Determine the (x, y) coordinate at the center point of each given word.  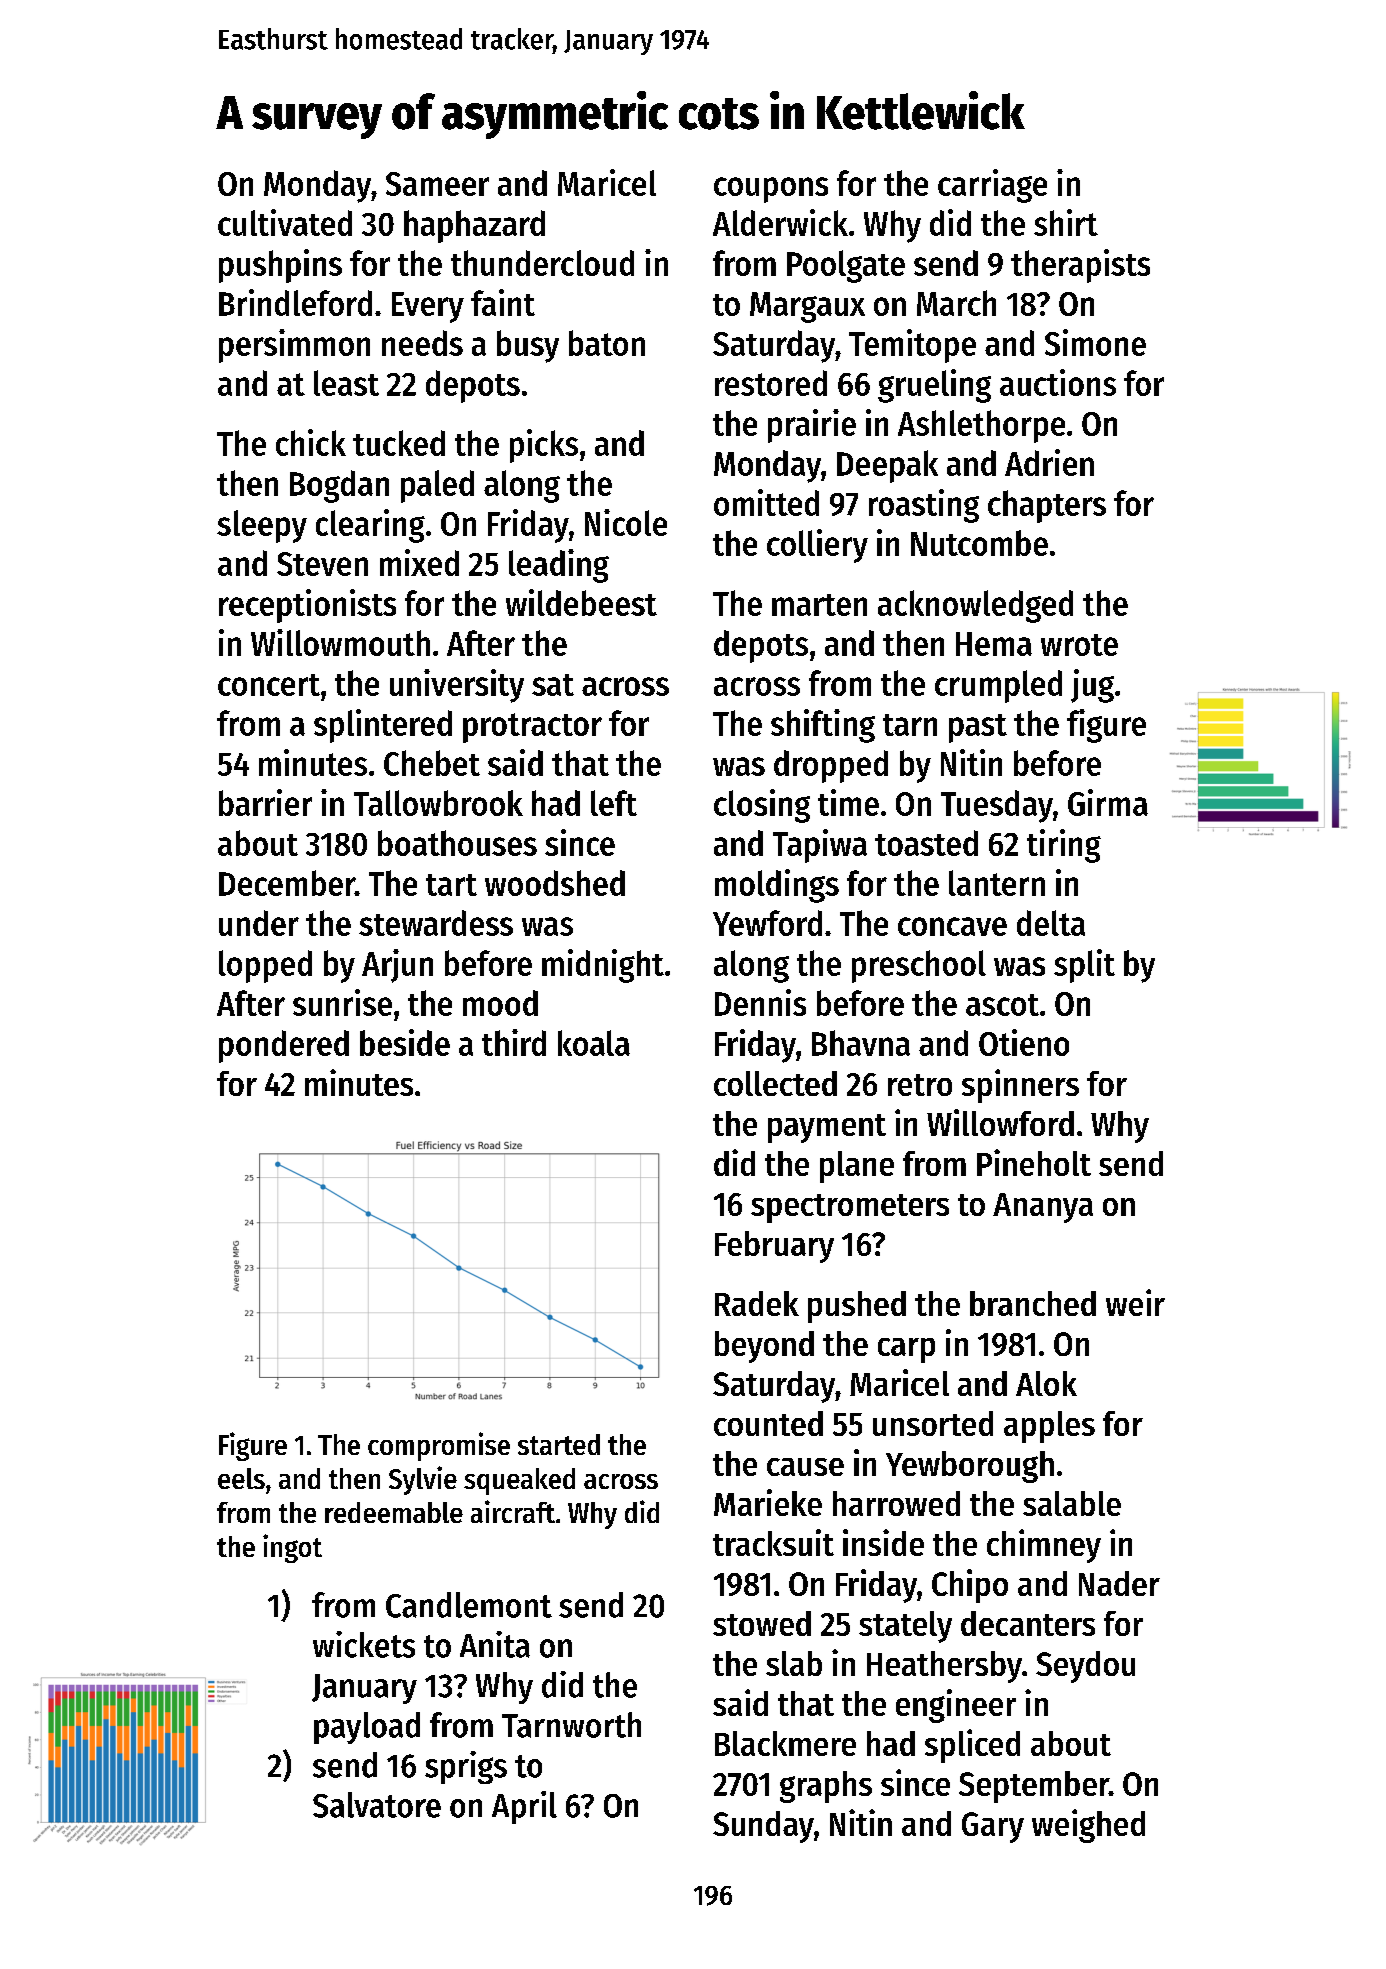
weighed (1088, 1826)
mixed (419, 562)
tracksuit (773, 1542)
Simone (1095, 342)
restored (771, 383)
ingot (292, 1548)
